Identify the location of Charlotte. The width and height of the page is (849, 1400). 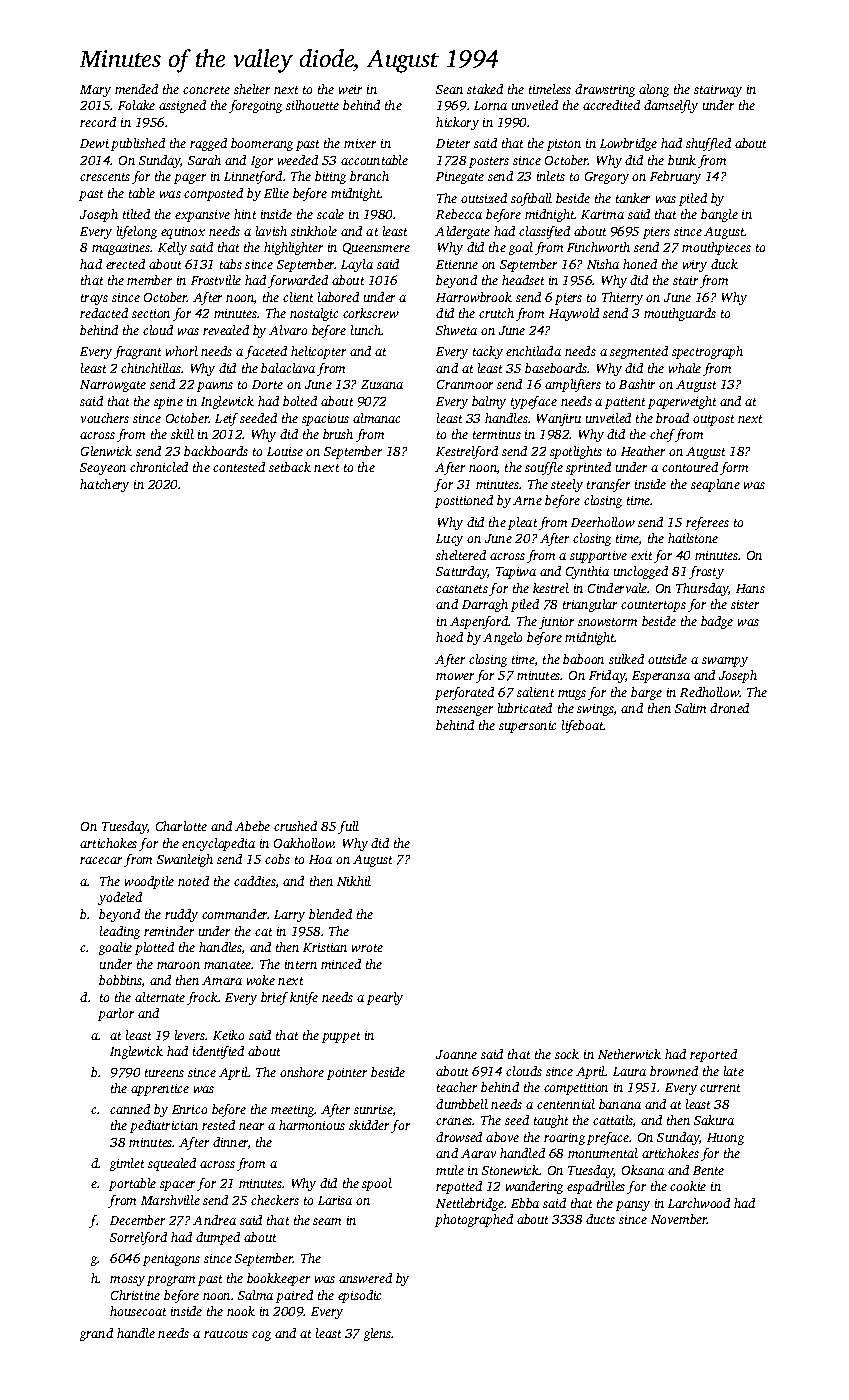
(181, 826).
